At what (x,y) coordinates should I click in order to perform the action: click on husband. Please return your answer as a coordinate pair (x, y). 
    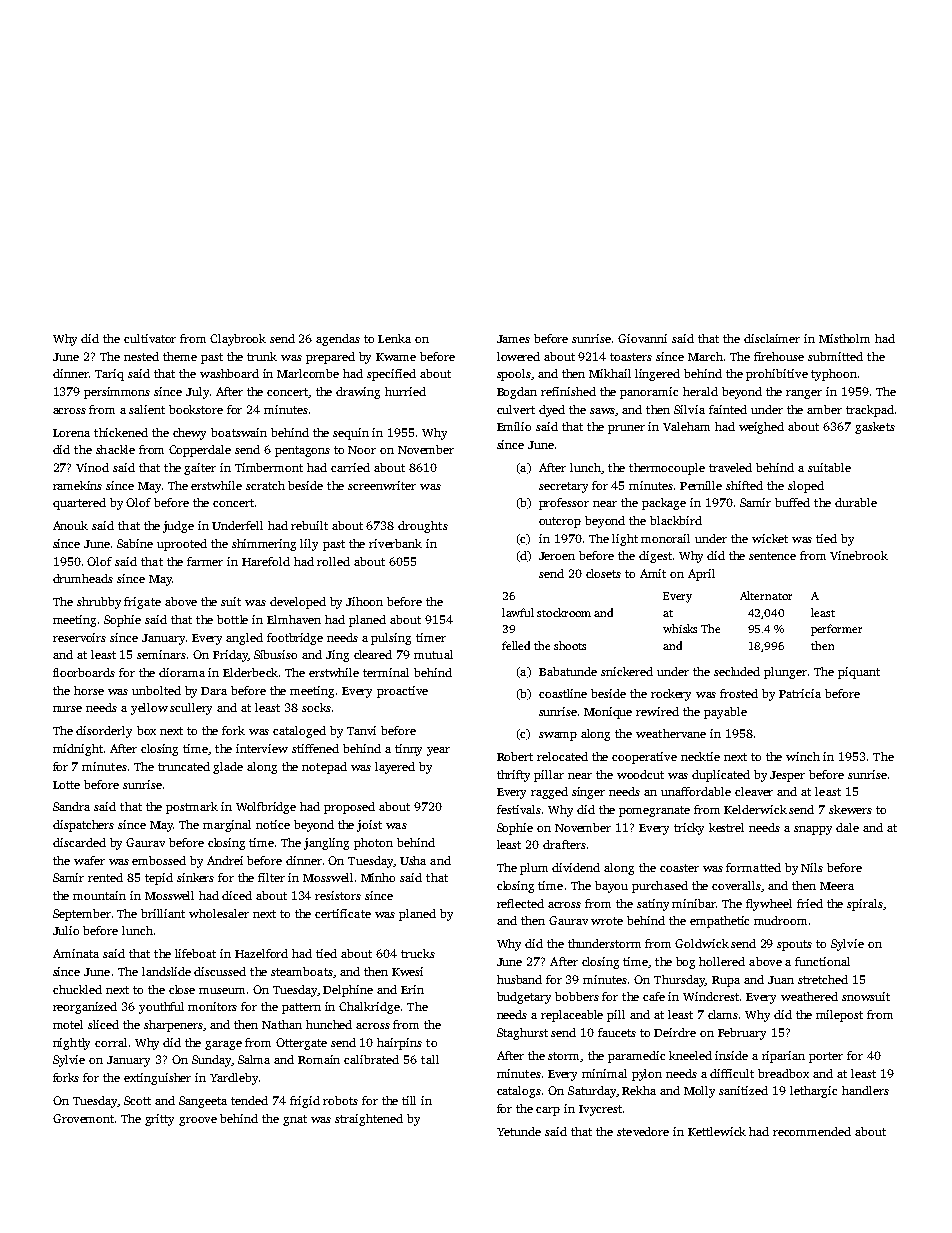
    Looking at the image, I should click on (519, 979).
